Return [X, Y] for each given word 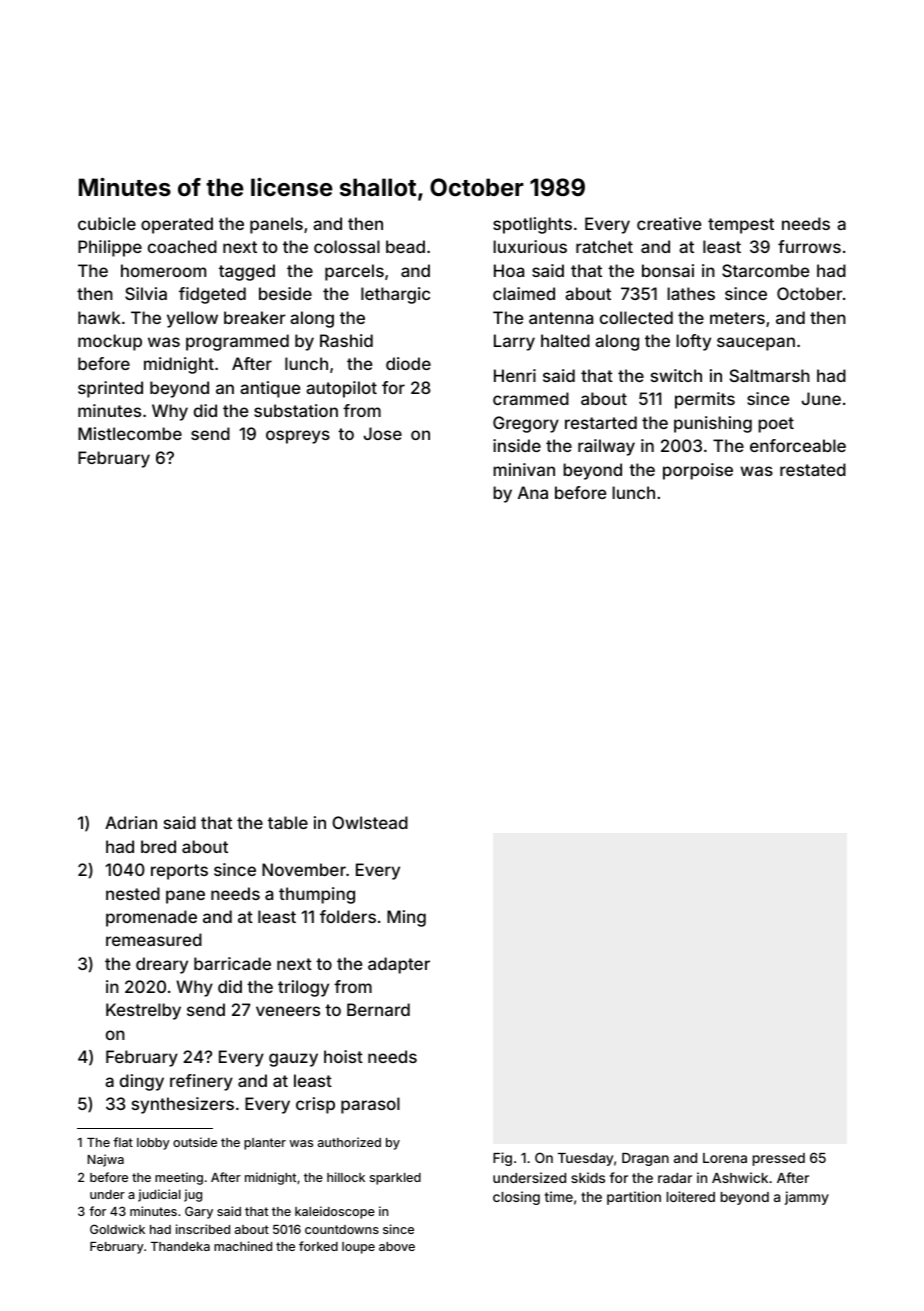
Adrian [131, 822]
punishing [713, 424]
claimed [524, 293]
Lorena [725, 1158]
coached [182, 246]
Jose [382, 433]
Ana [533, 492]
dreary [162, 965]
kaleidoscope [335, 1212]
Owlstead [370, 822]
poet [776, 425]
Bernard [378, 1009]
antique [270, 389]
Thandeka [180, 1246]
